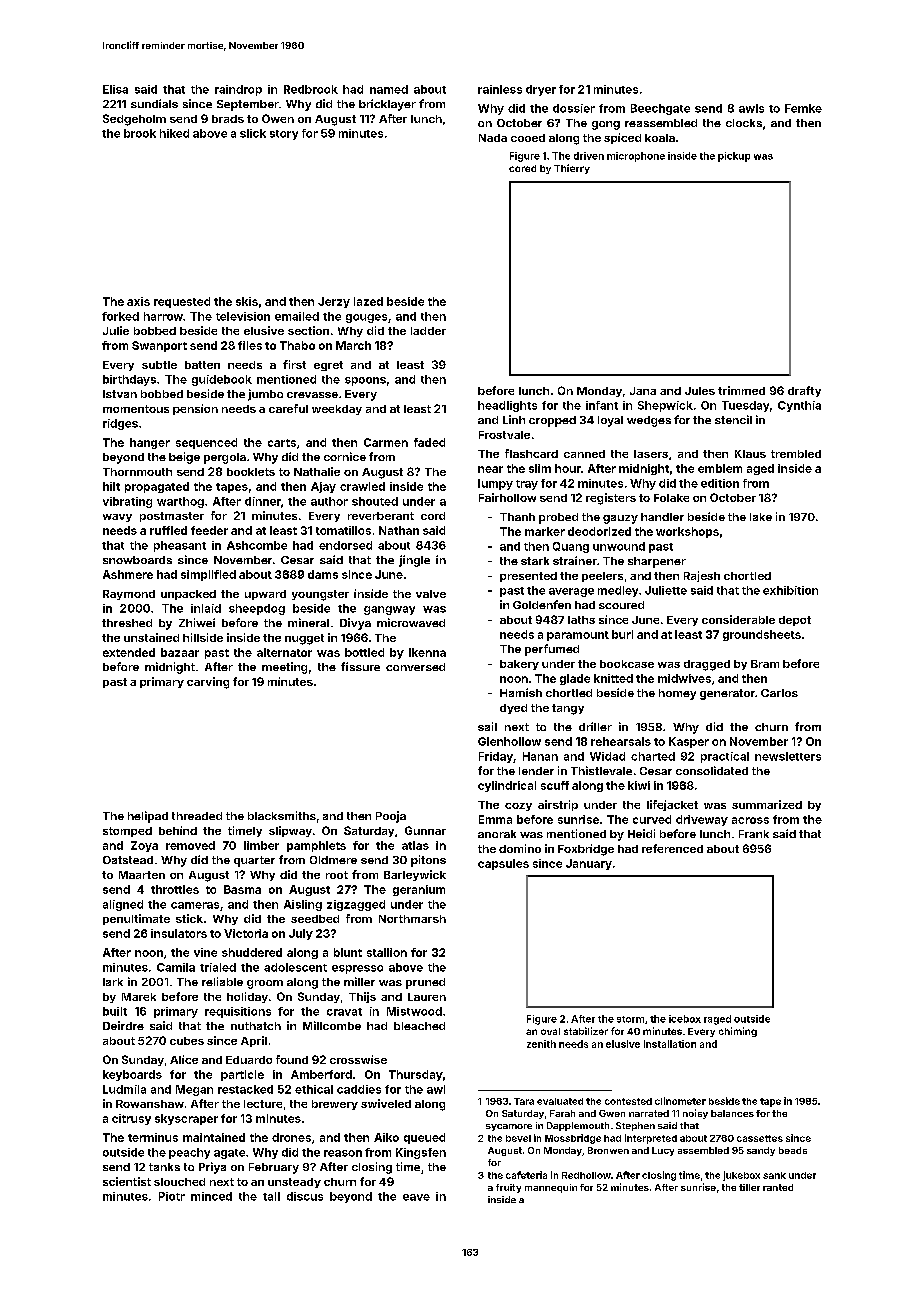  I want to click on Frank, so click(754, 834).
